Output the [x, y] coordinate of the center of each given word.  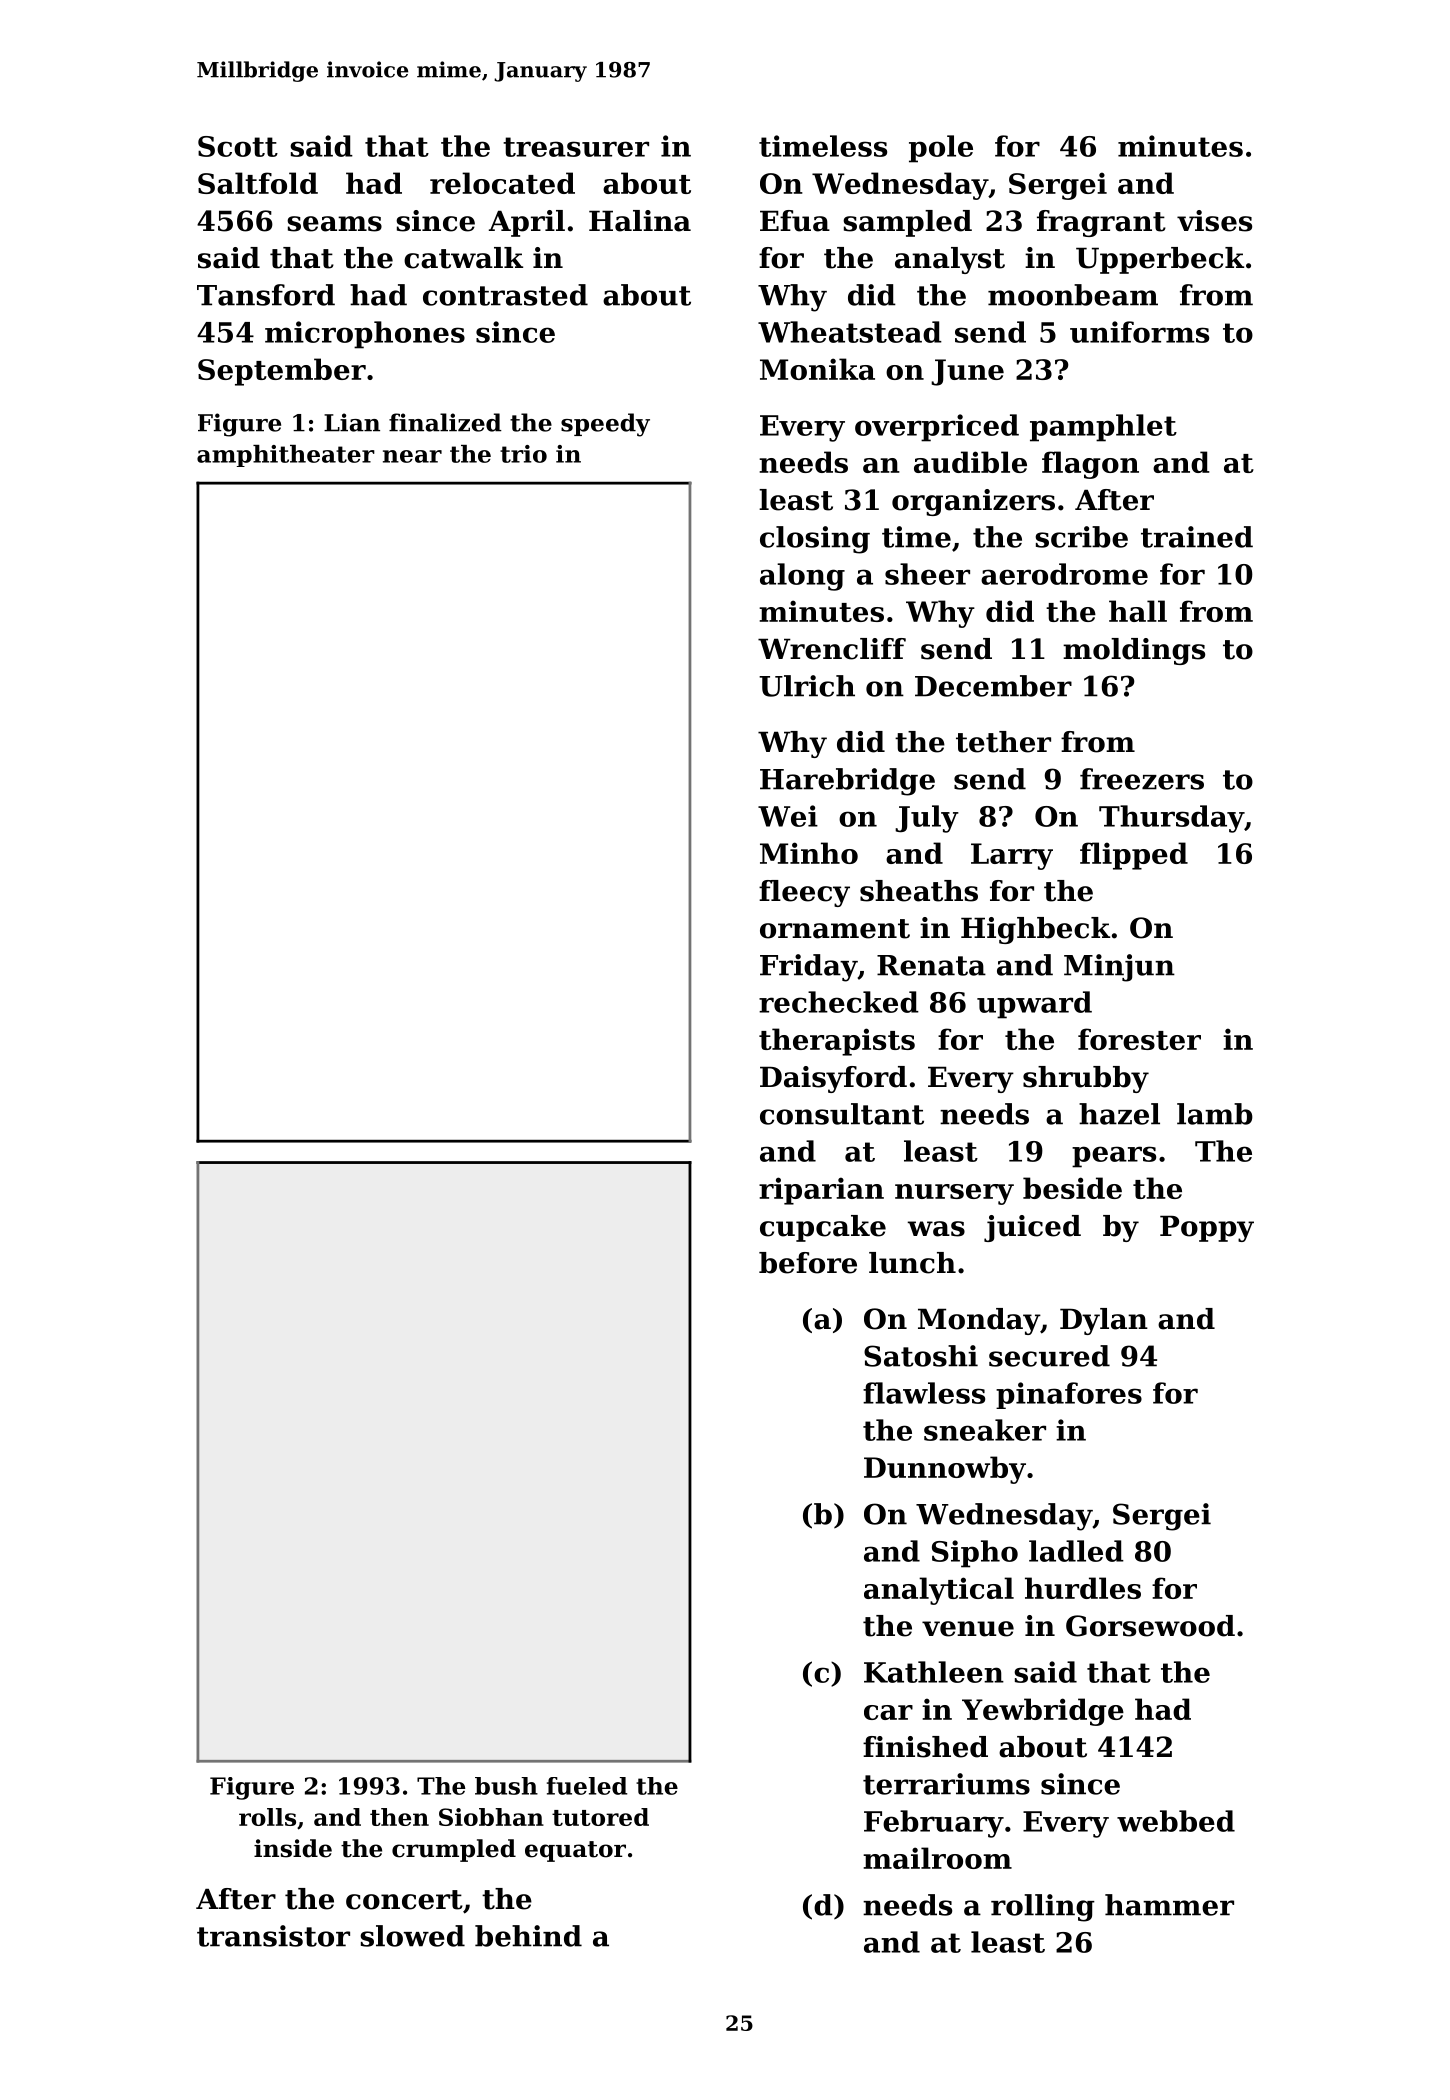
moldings [1134, 651]
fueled [587, 1786]
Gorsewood [1150, 1626]
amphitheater [286, 456]
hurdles [1083, 1588]
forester [1139, 1039]
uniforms [1139, 332]
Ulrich [807, 686]
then [399, 1817]
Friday [809, 968]
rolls [267, 1817]
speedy [605, 425]
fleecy [804, 893]
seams [334, 224]
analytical [939, 1591]
